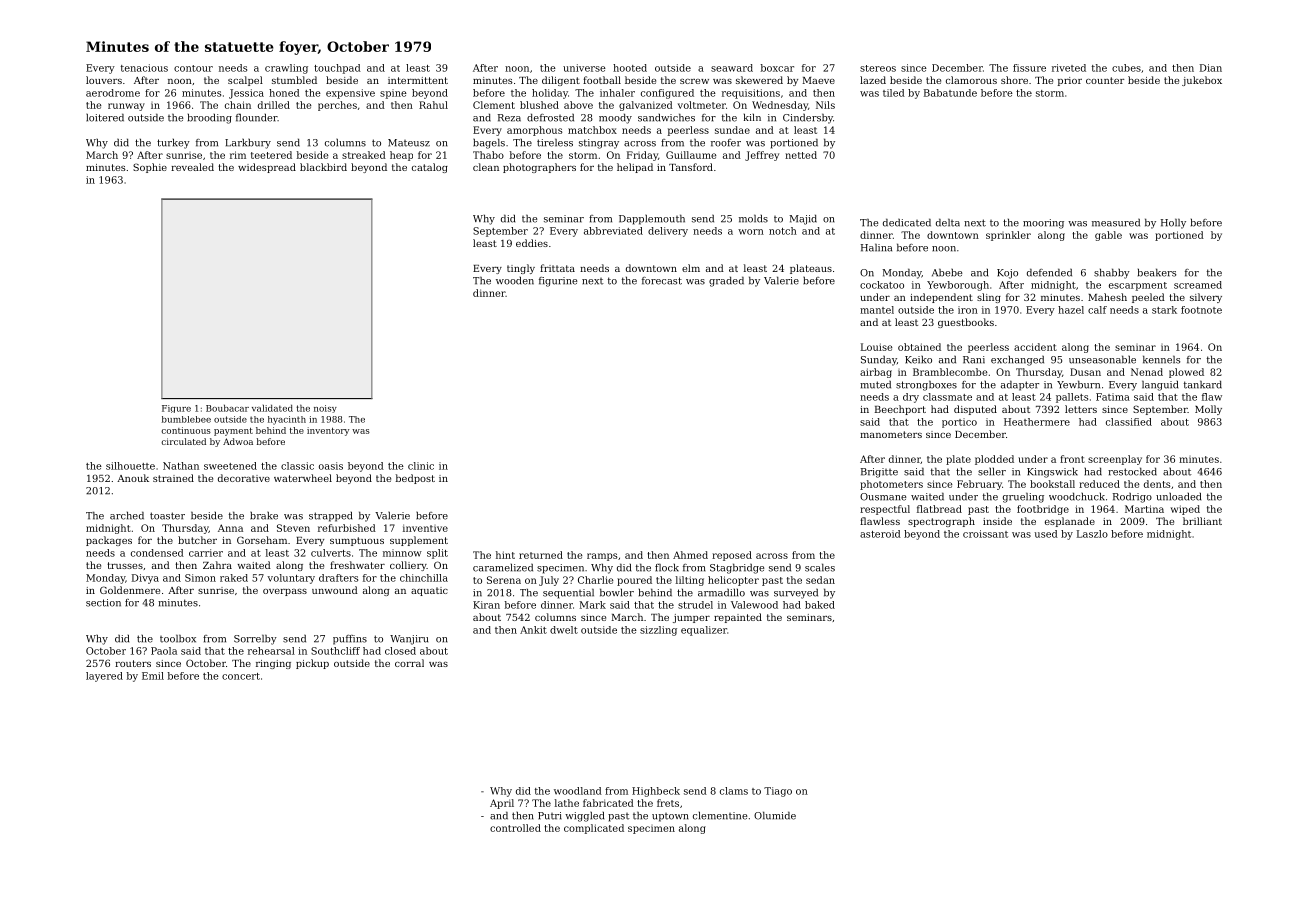 Image resolution: width=1308 pixels, height=924 pixels. I want to click on forecast, so click(662, 281).
